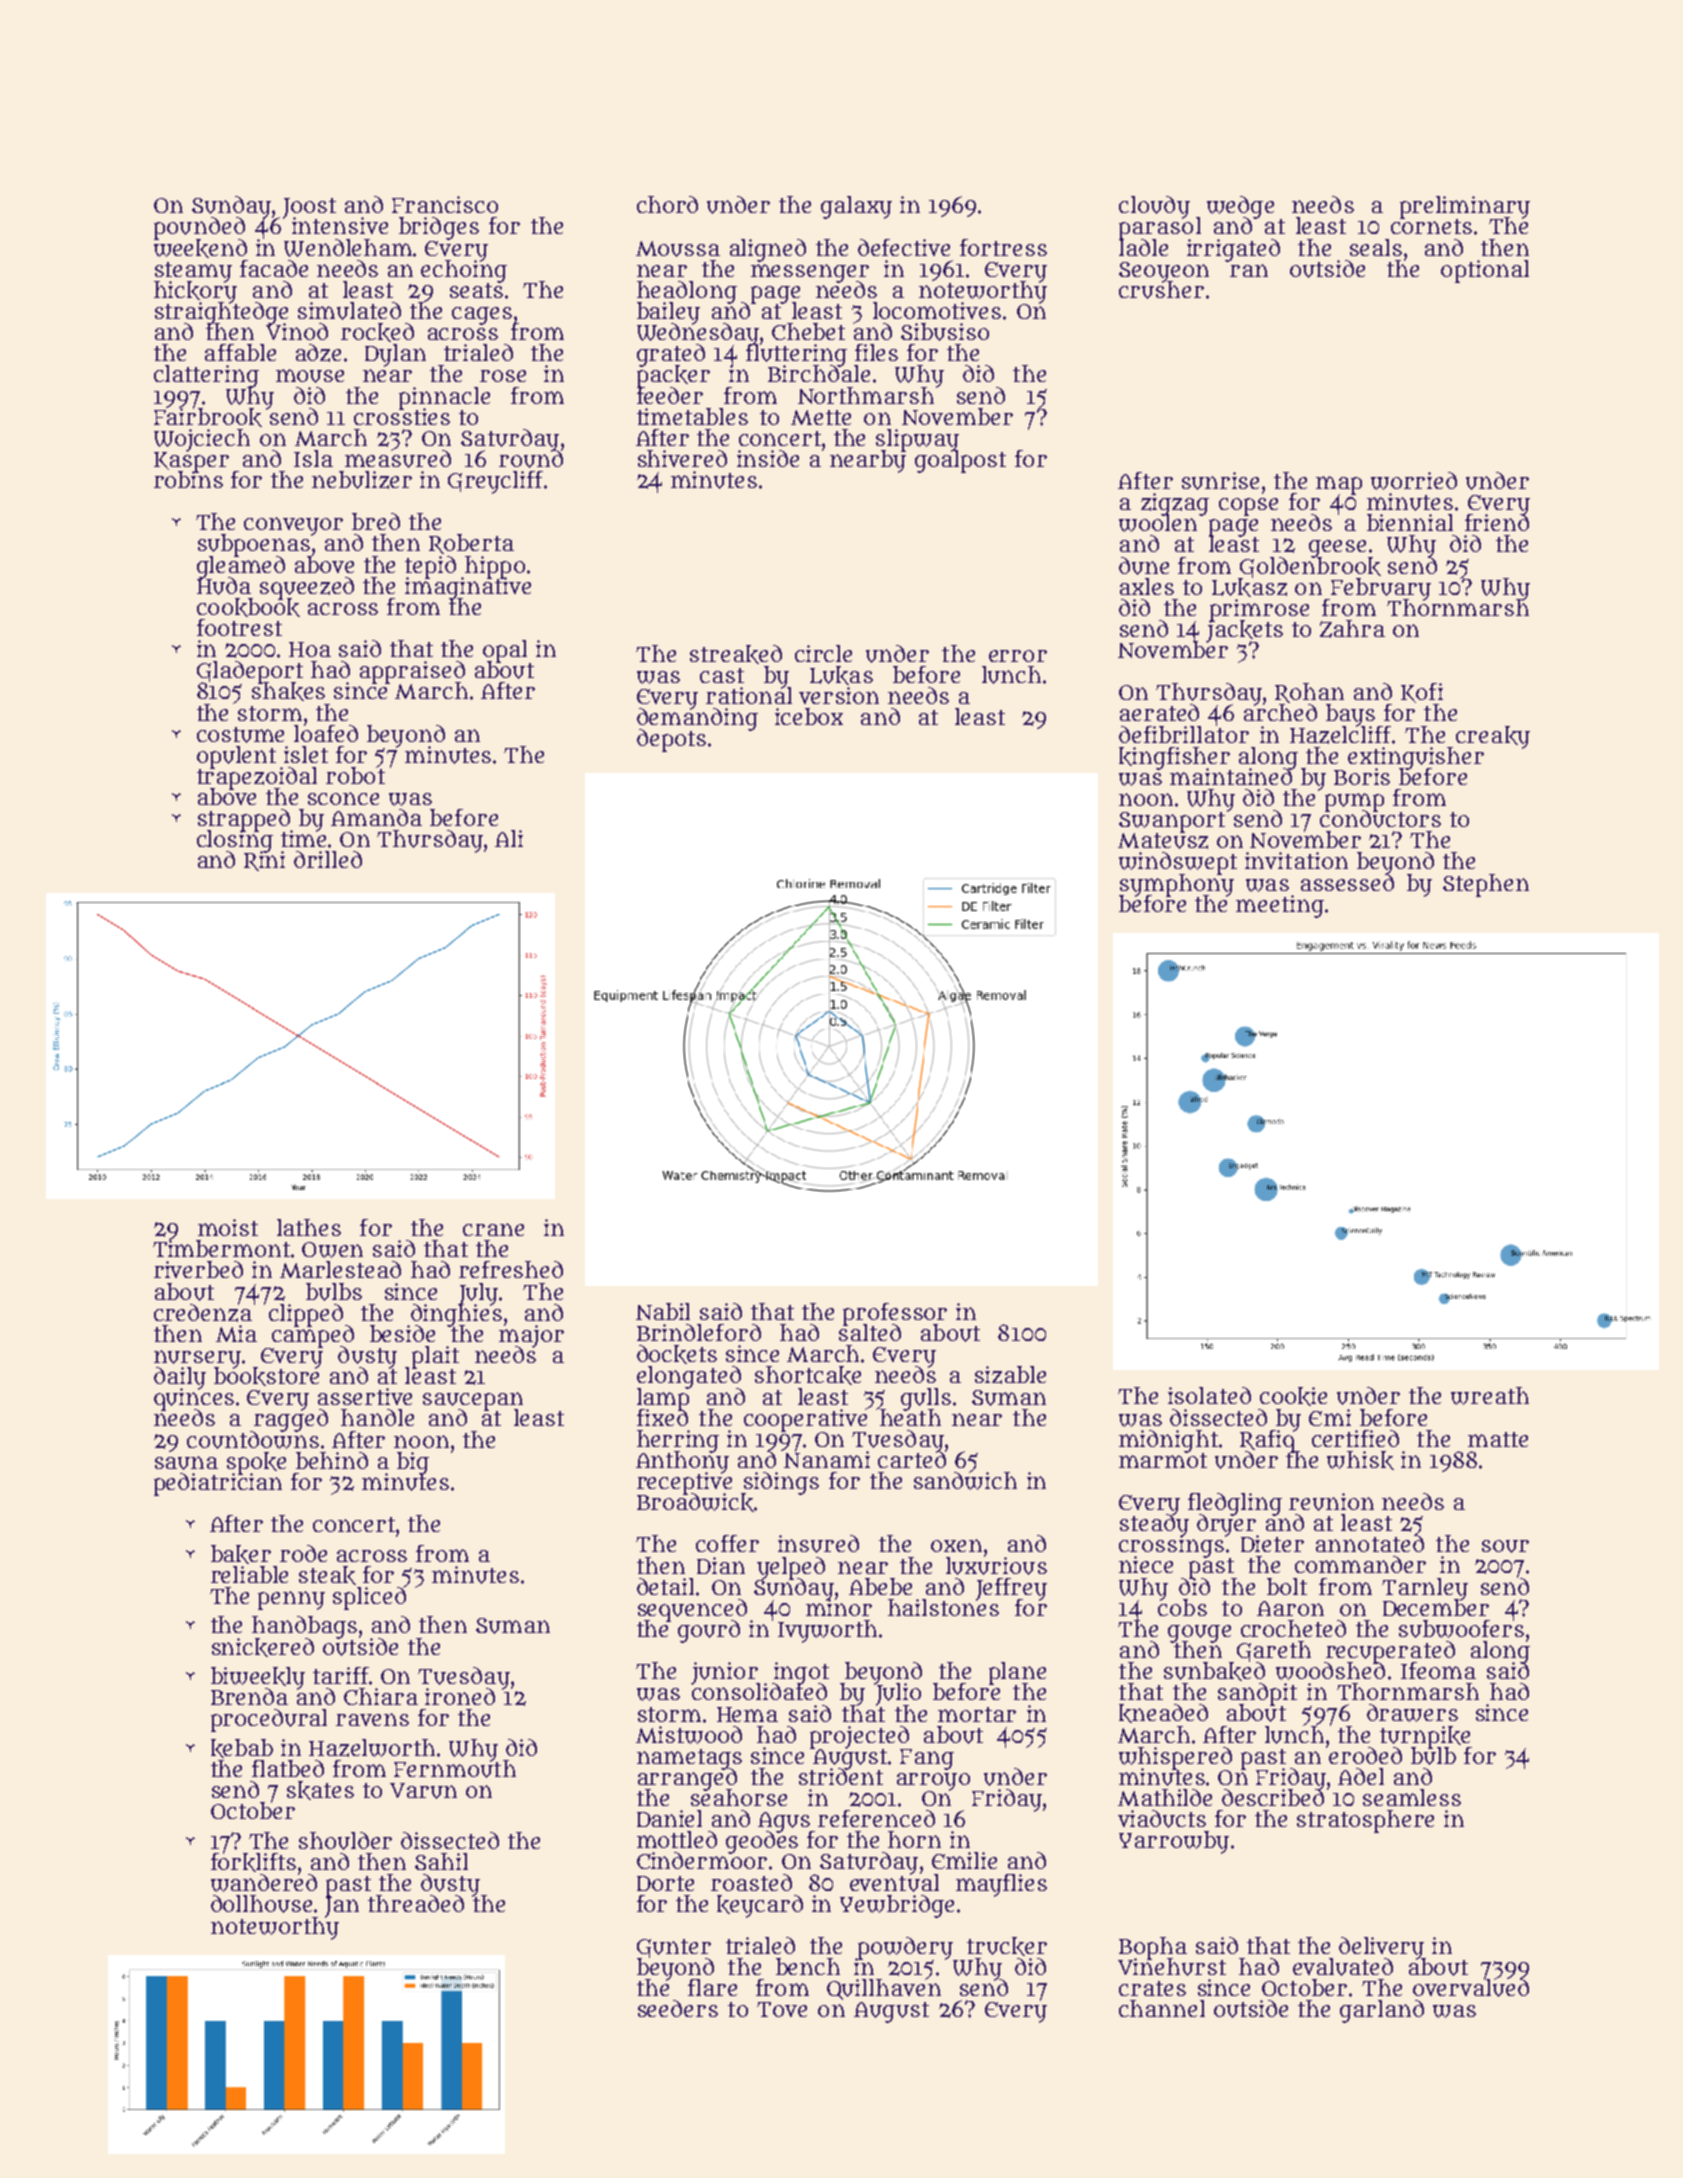 The image size is (1683, 2178). Describe the element at coordinates (1296, 860) in the page. I see `invitation` at that location.
